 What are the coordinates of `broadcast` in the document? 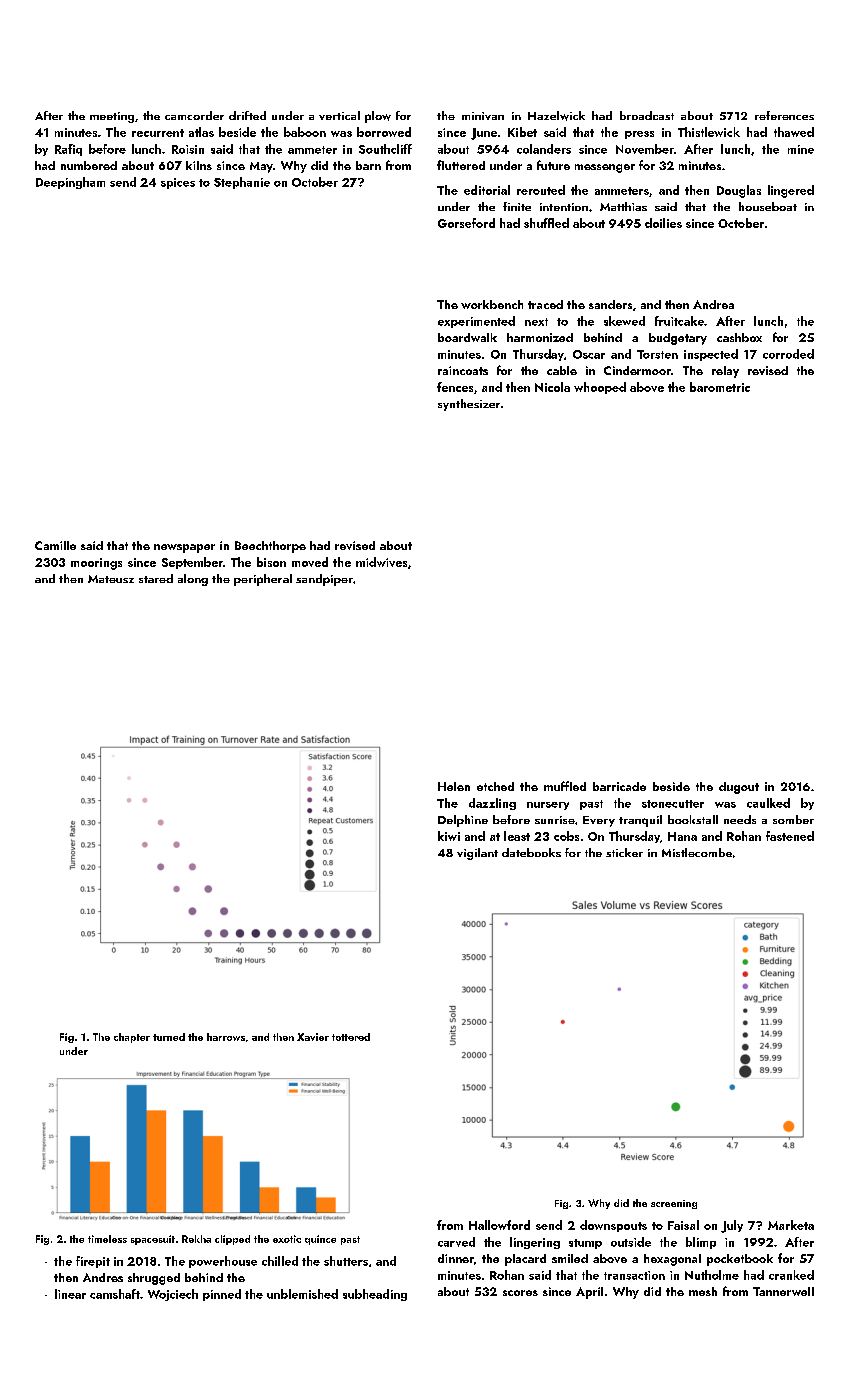 It's located at (647, 115).
